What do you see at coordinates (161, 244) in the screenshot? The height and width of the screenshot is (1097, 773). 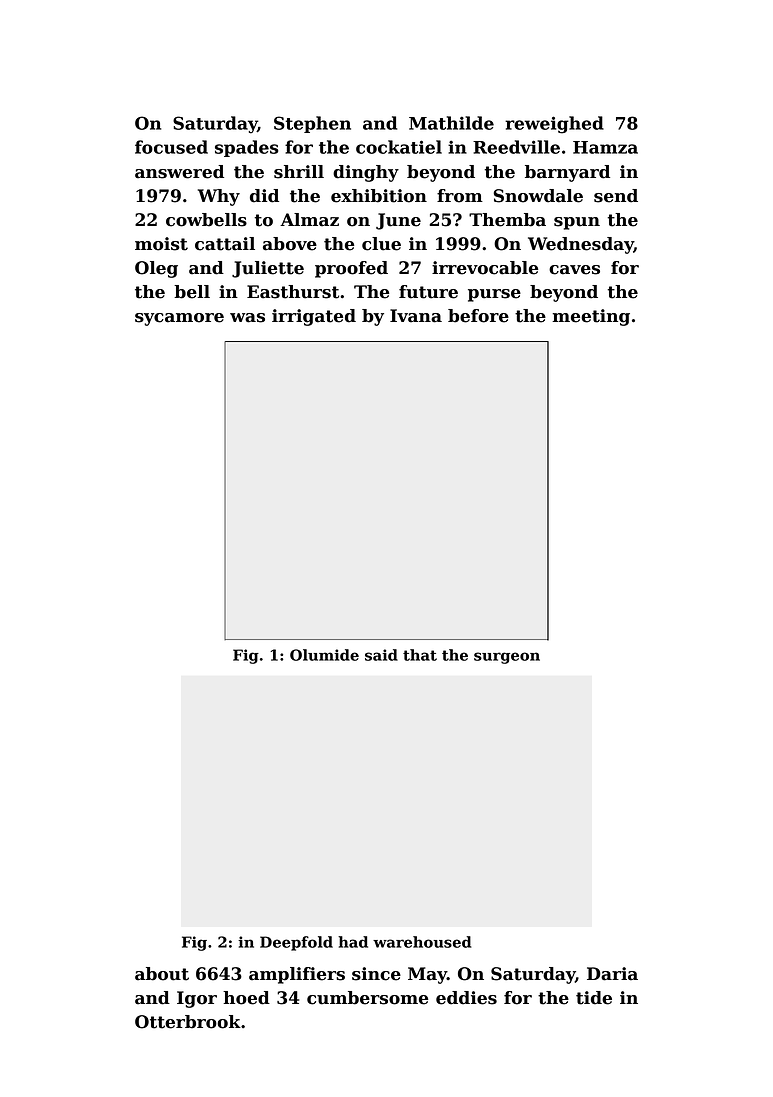 I see `moist` at bounding box center [161, 244].
